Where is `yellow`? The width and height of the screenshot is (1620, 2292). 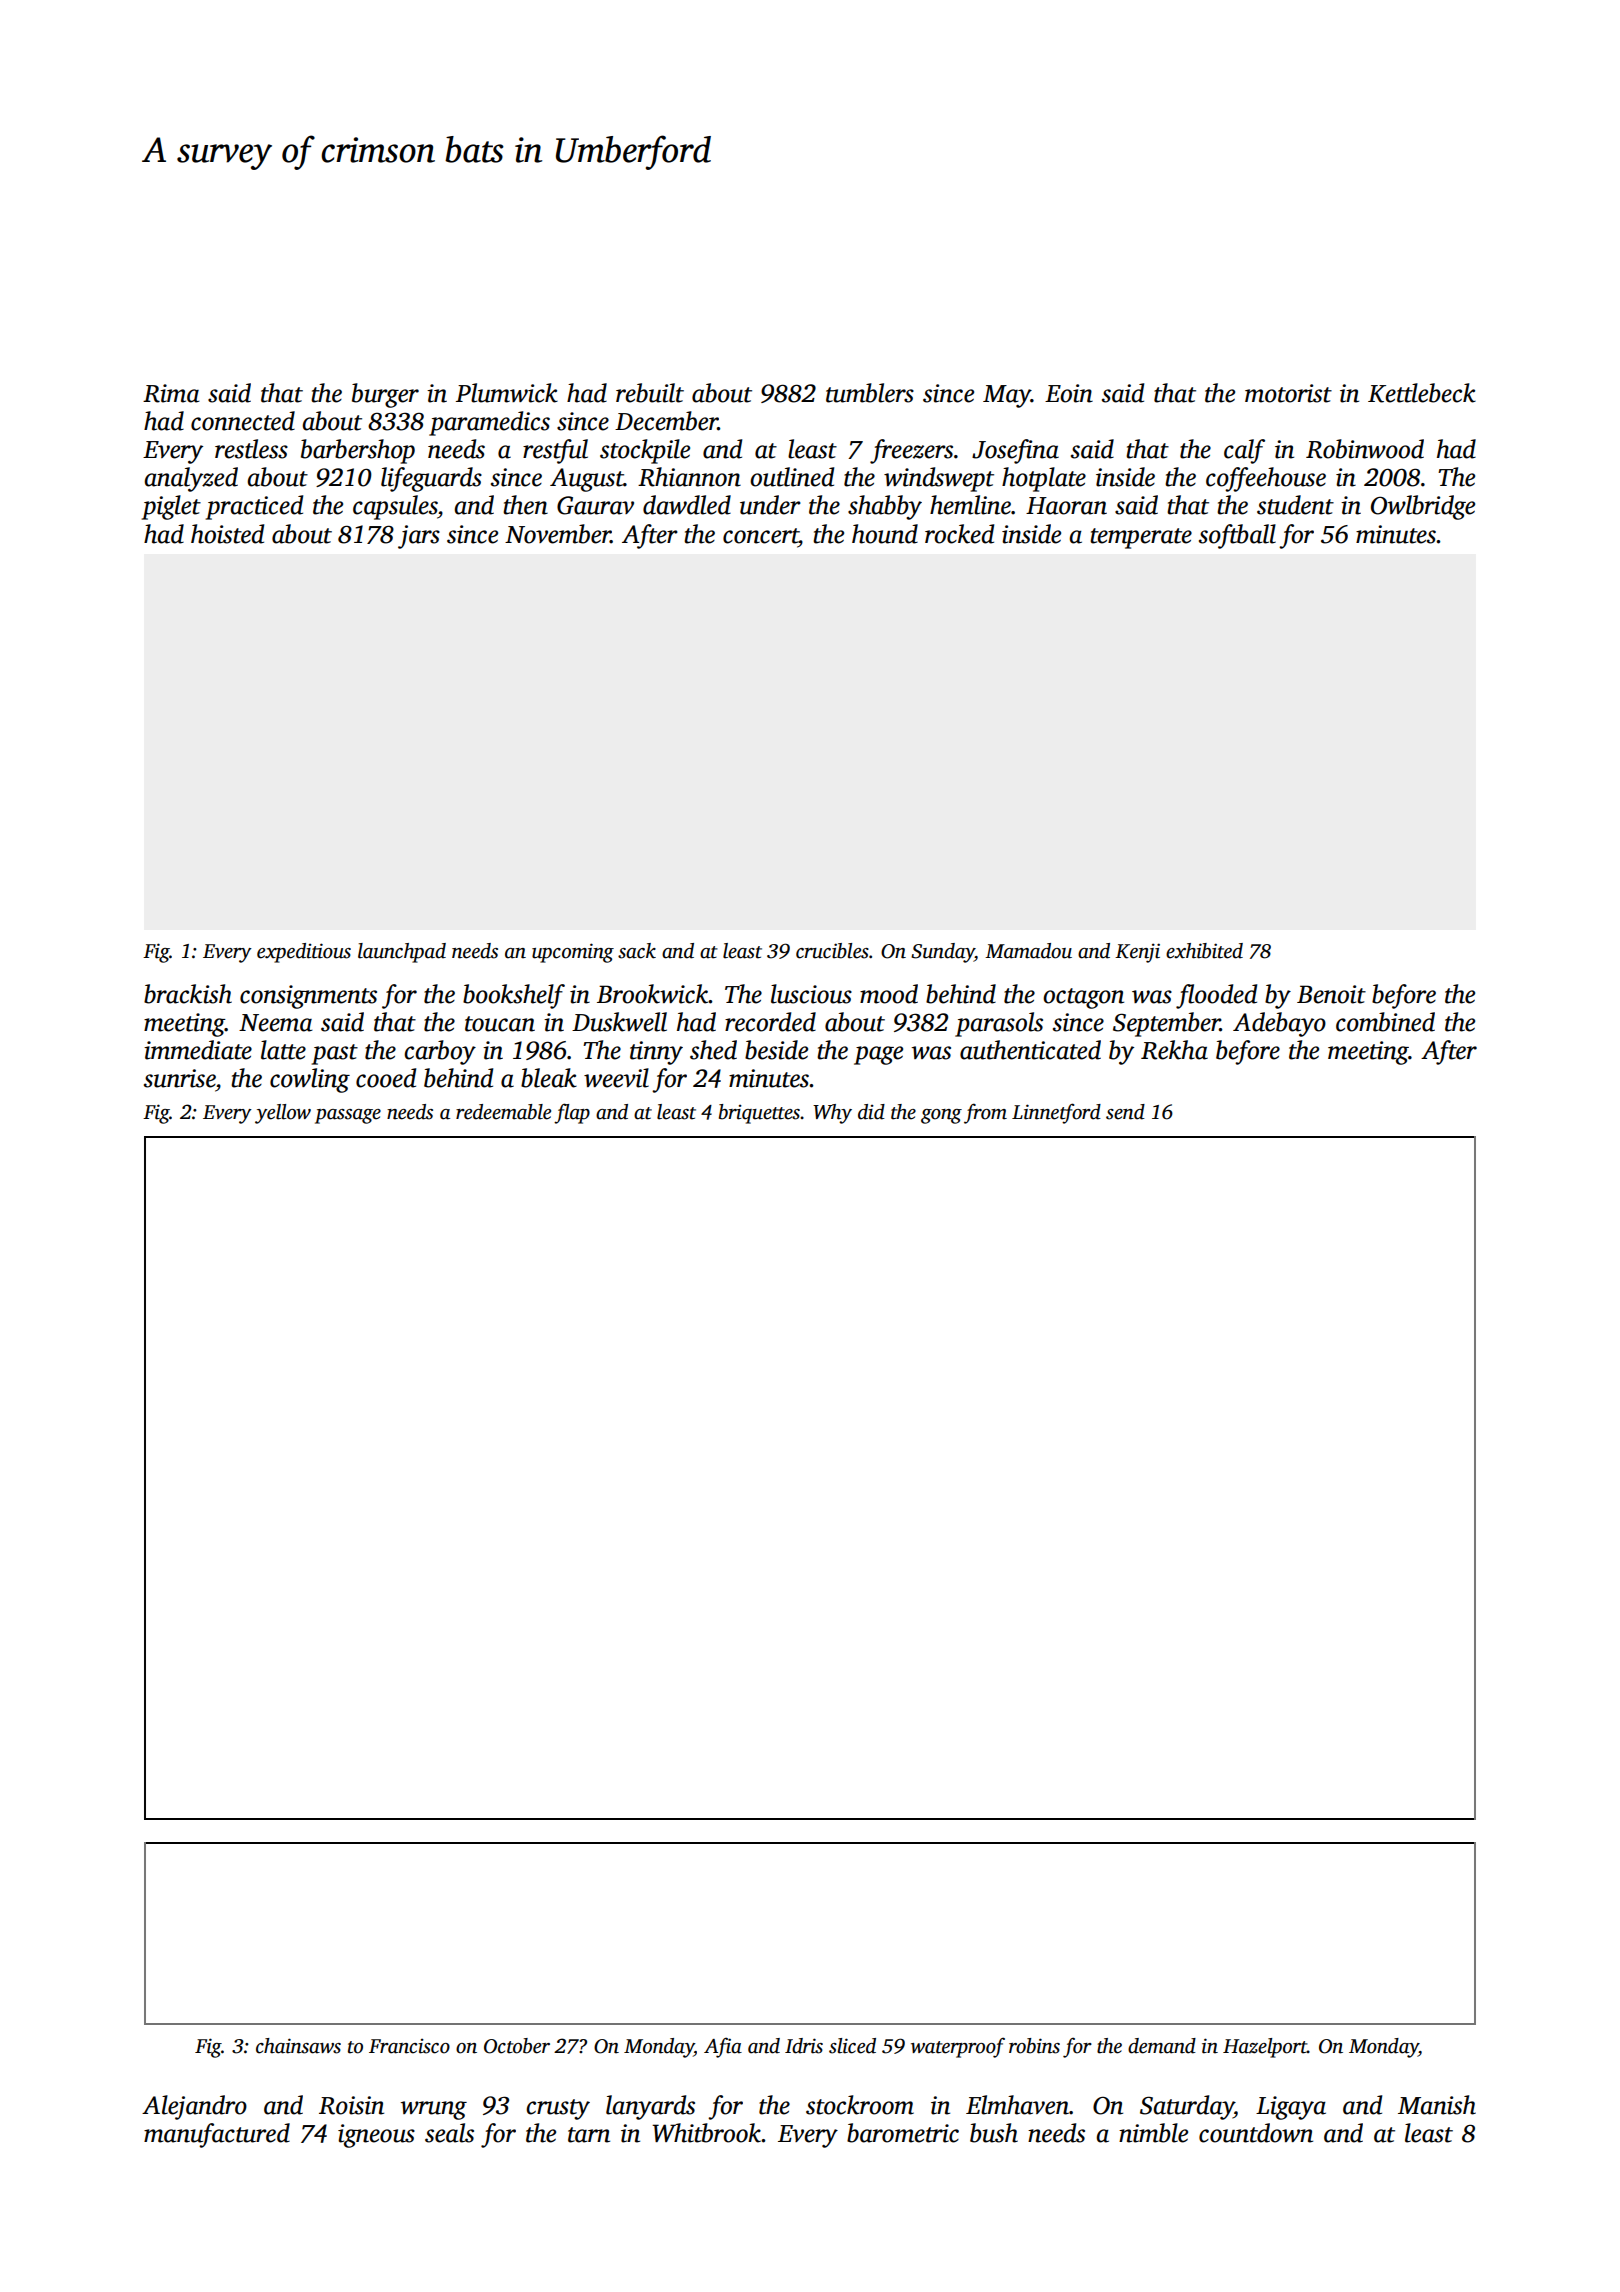
yellow is located at coordinates (283, 1114).
